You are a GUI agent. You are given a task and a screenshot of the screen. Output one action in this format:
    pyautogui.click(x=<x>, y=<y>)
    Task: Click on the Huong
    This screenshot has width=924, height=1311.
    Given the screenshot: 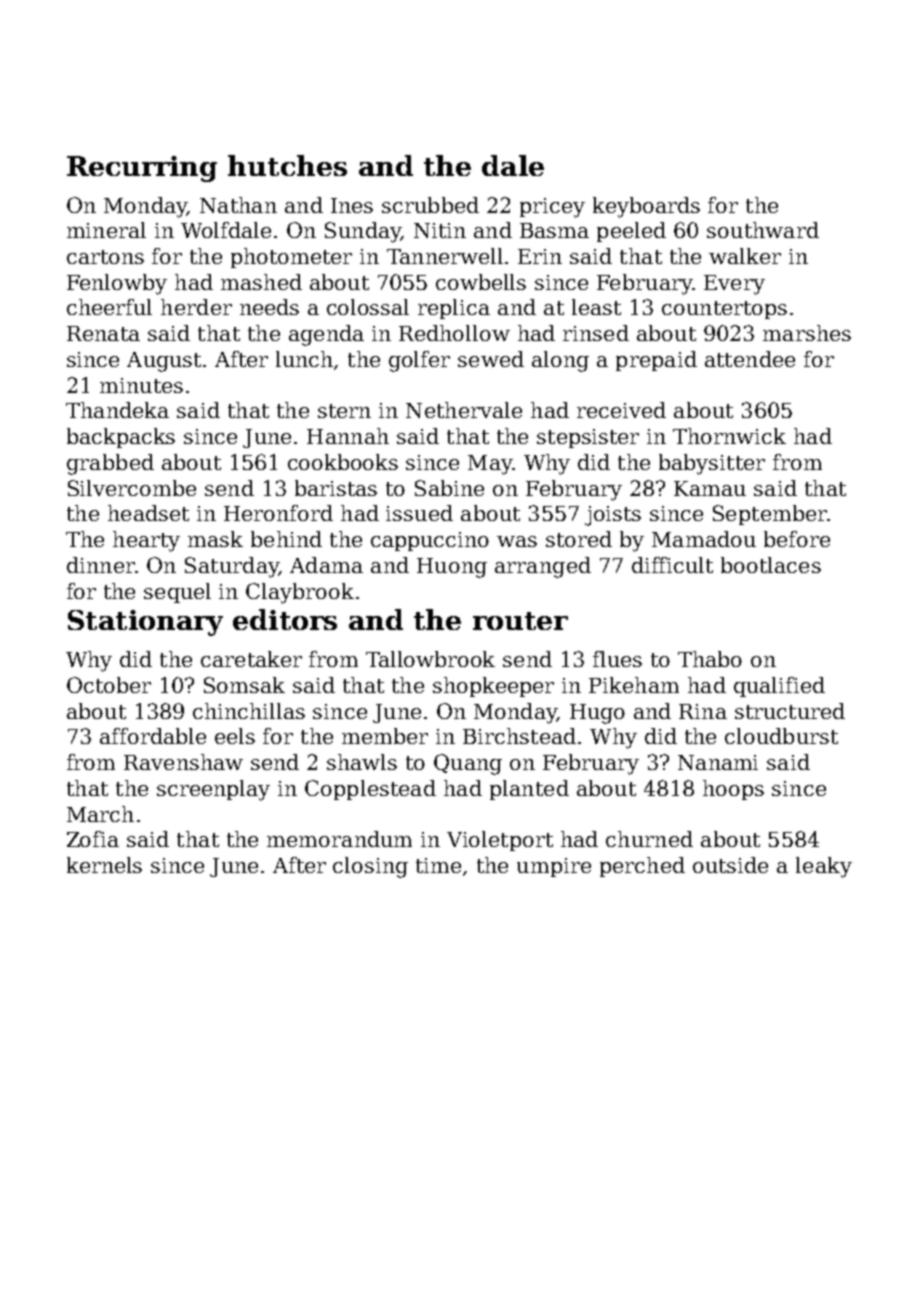 What is the action you would take?
    pyautogui.click(x=452, y=568)
